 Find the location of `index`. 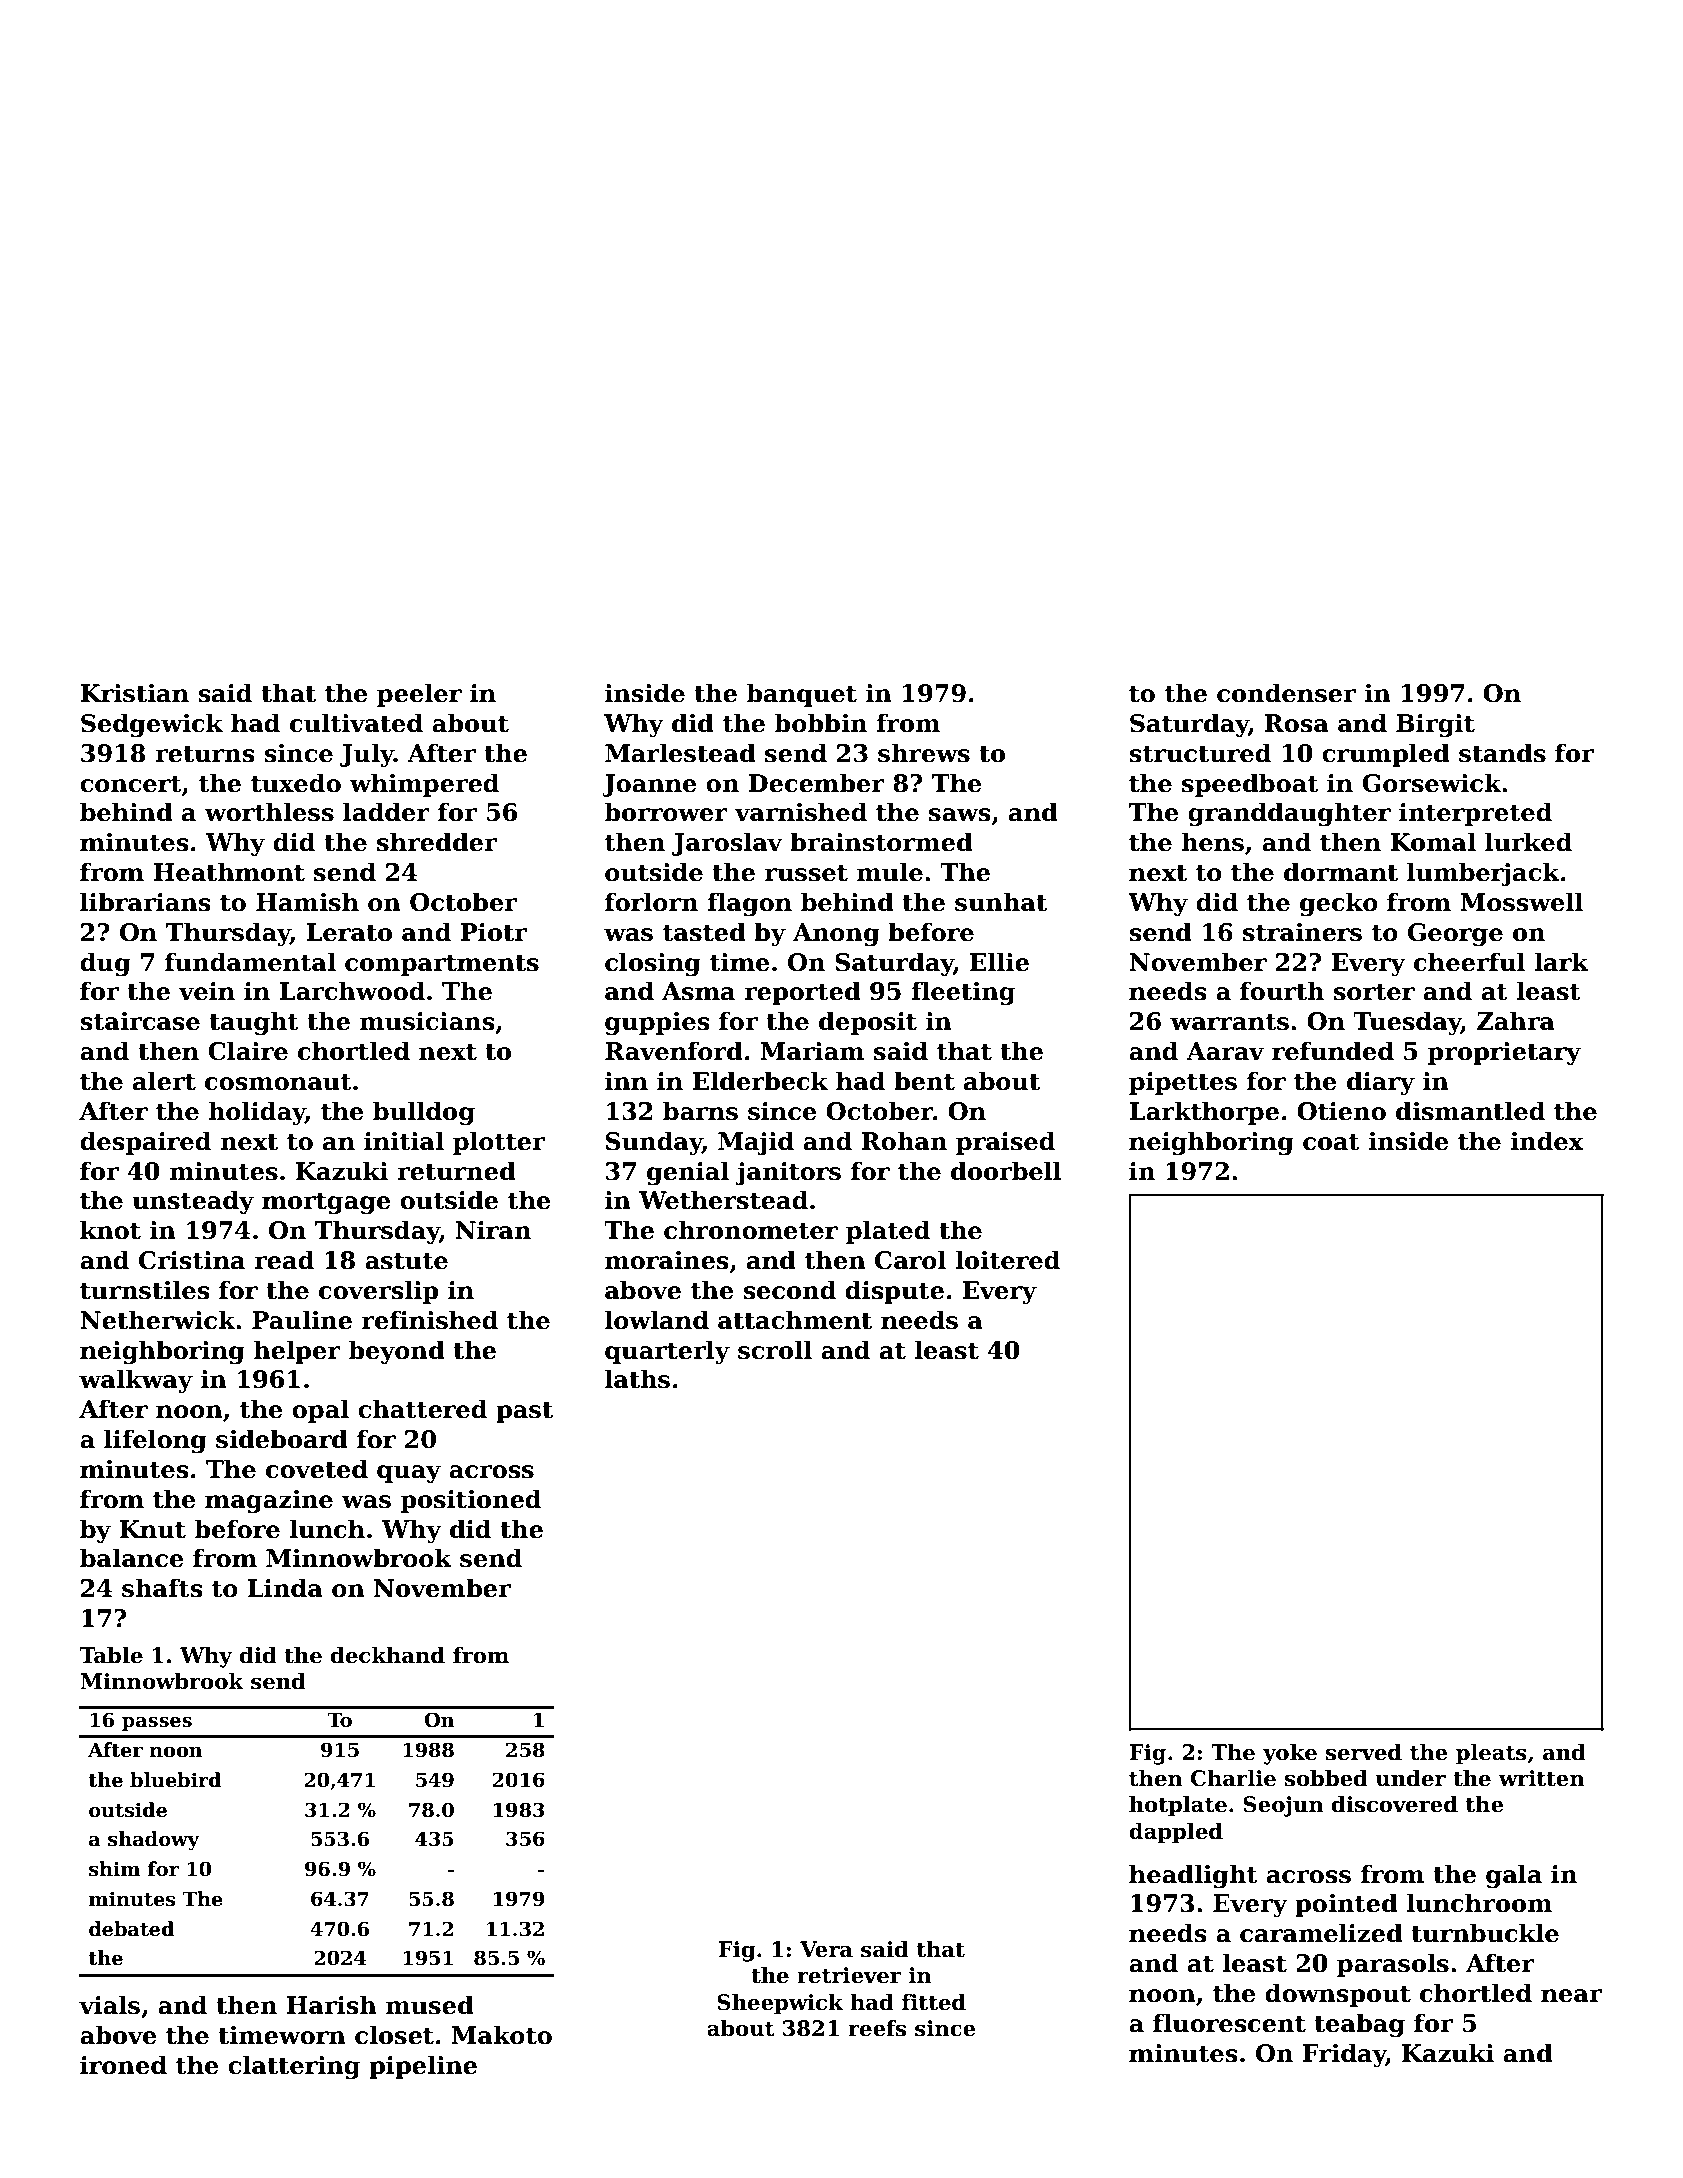

index is located at coordinates (1547, 1141).
